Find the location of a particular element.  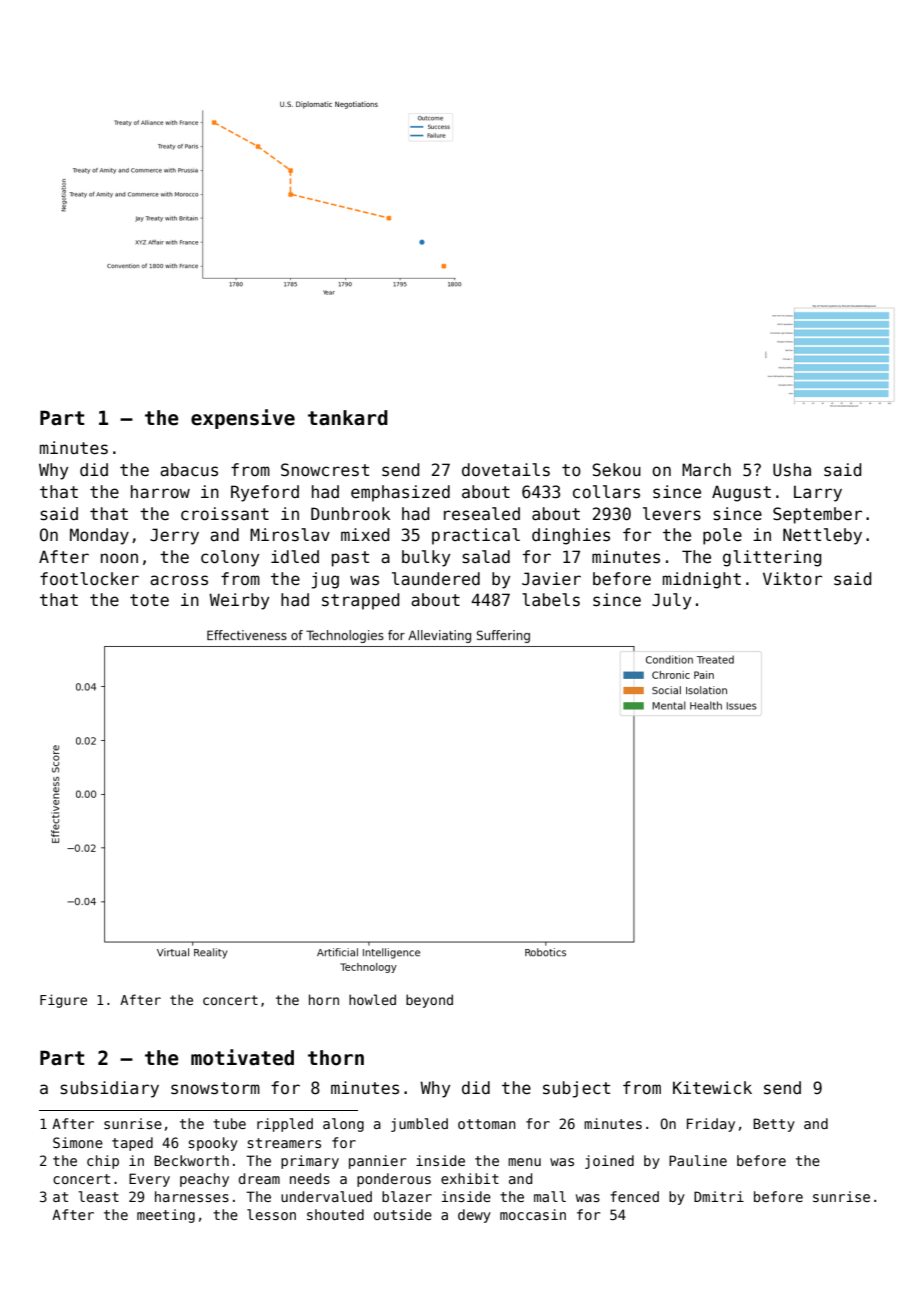

Usha is located at coordinates (792, 470).
